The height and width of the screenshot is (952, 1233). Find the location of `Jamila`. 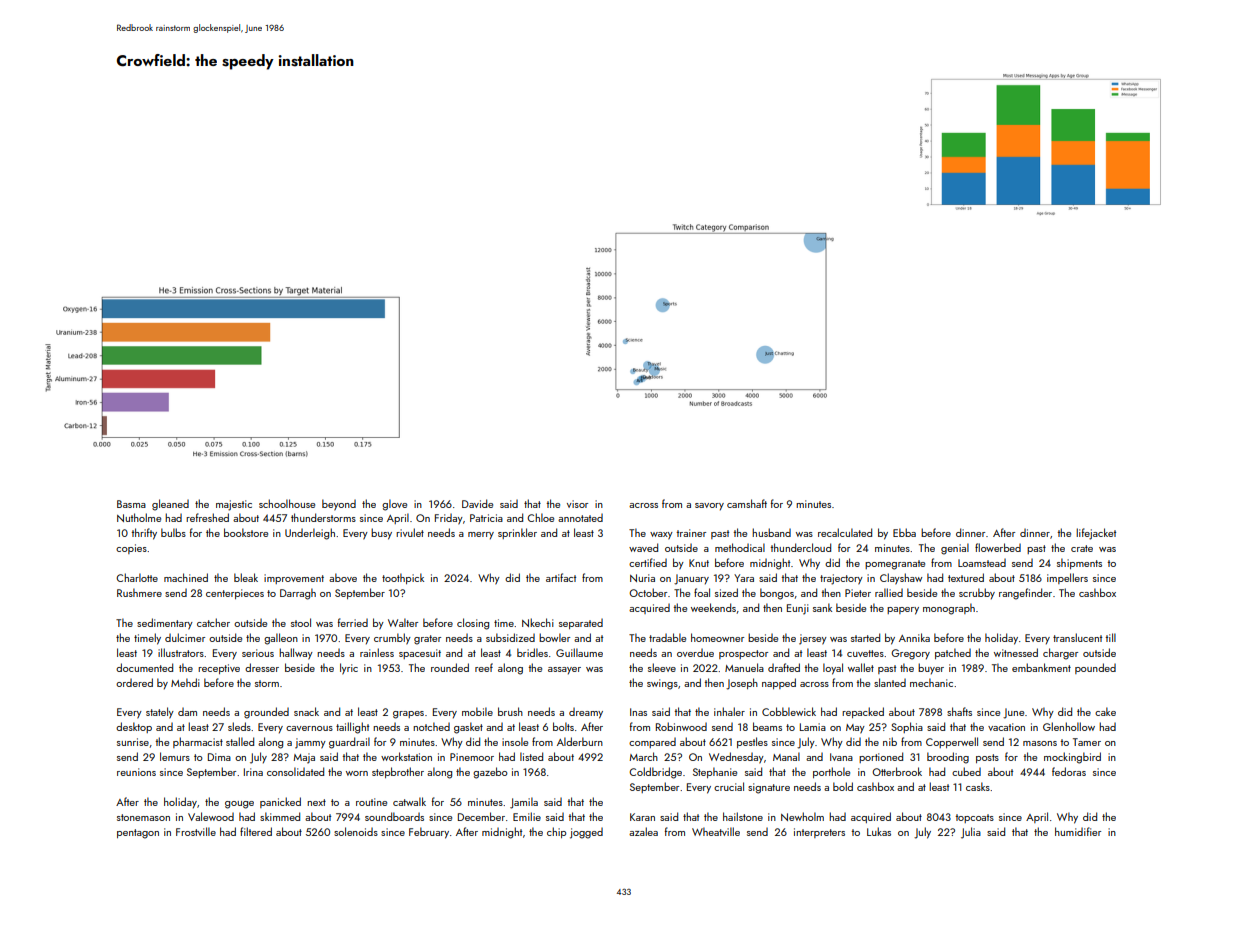

Jamila is located at coordinates (524, 803).
